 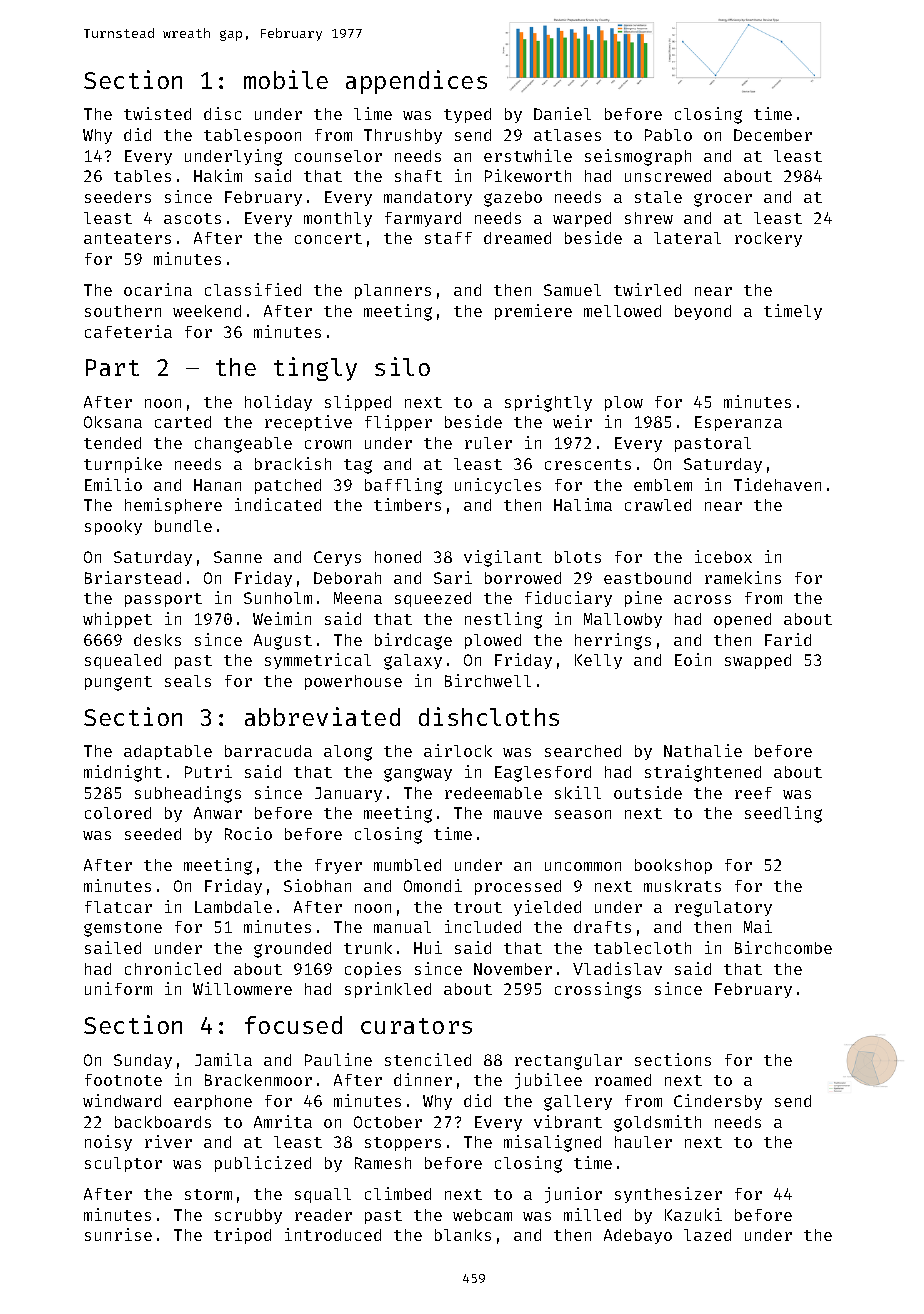 What do you see at coordinates (348, 753) in the screenshot?
I see `along` at bounding box center [348, 753].
